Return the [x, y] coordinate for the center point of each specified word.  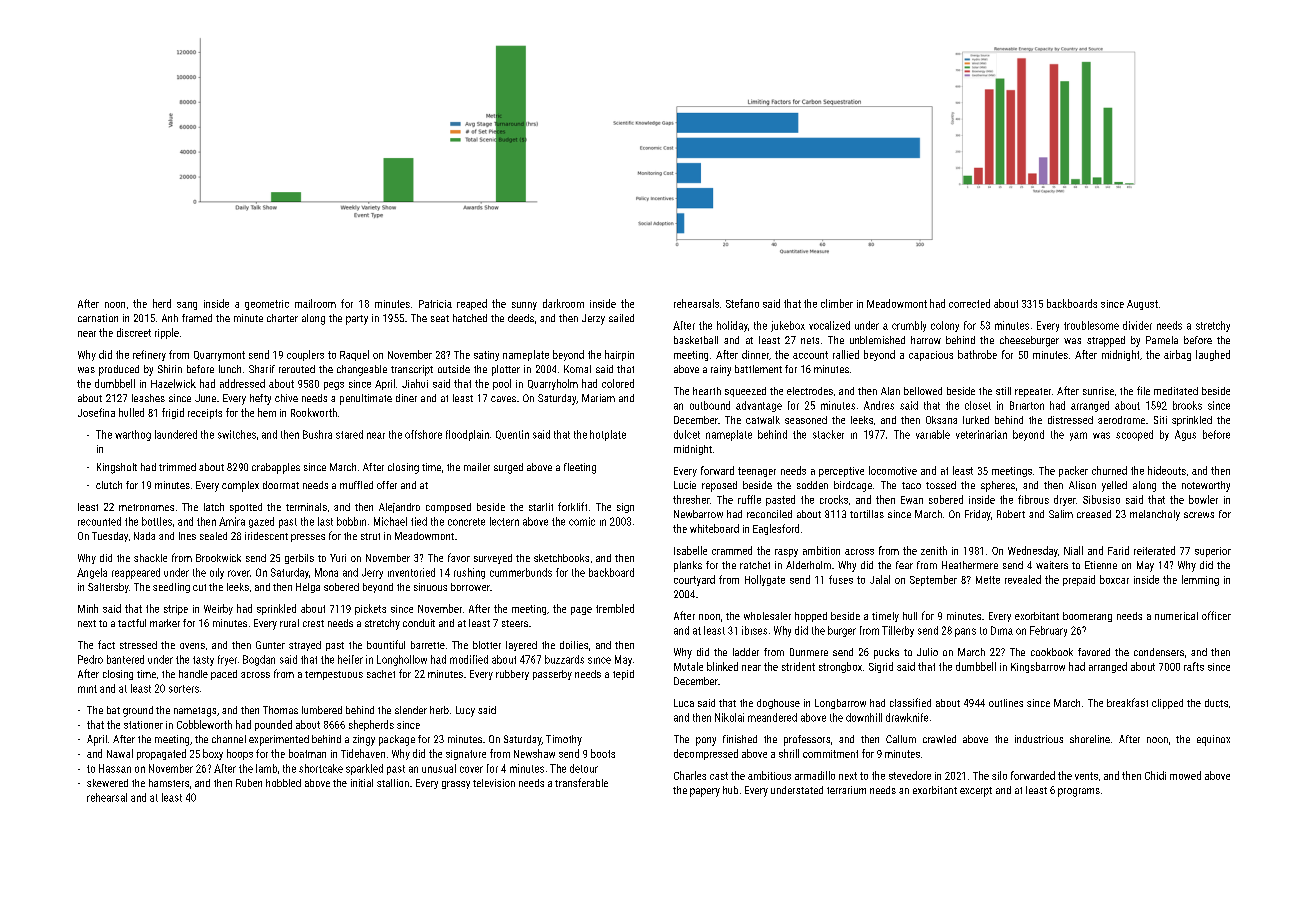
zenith [934, 550]
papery [705, 792]
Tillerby [898, 631]
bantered [125, 659]
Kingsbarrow [1038, 667]
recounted [99, 521]
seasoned [806, 420]
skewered [107, 783]
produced [119, 370]
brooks [1187, 405]
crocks [834, 499]
